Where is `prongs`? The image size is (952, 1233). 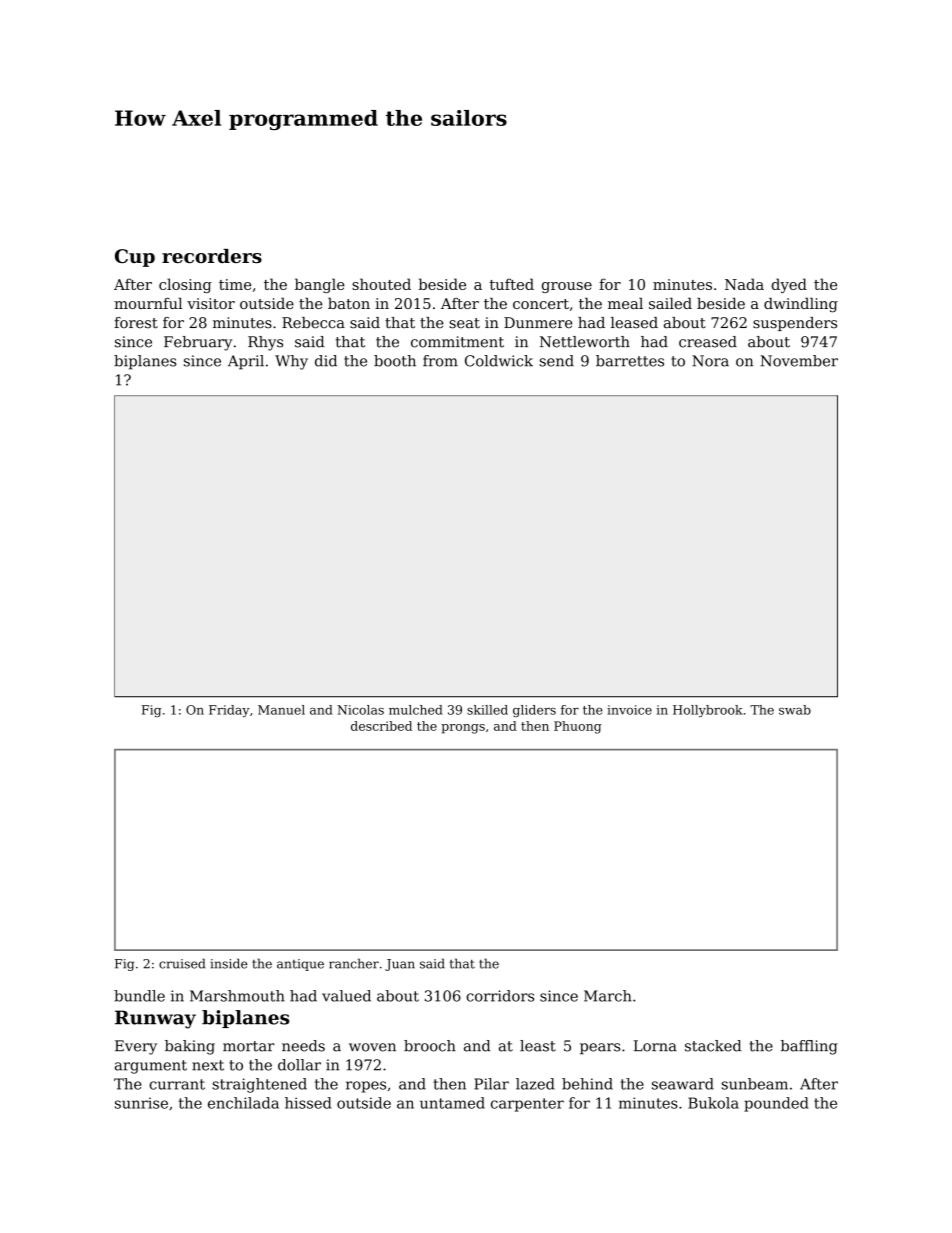 prongs is located at coordinates (463, 729).
